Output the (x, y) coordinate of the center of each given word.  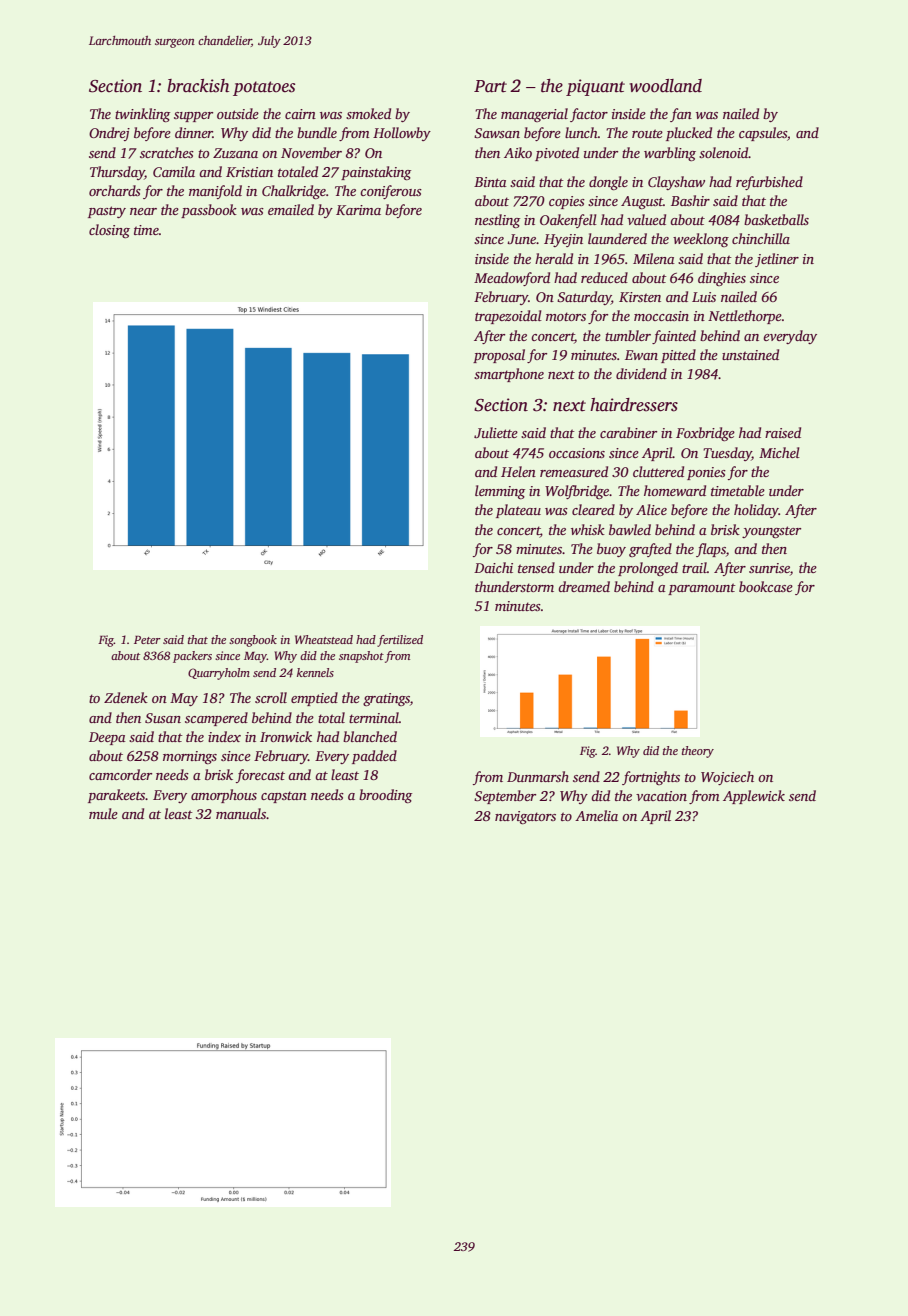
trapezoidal (508, 317)
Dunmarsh (538, 776)
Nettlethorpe (745, 317)
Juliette (496, 432)
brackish (198, 86)
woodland (665, 86)
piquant (595, 87)
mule (103, 813)
